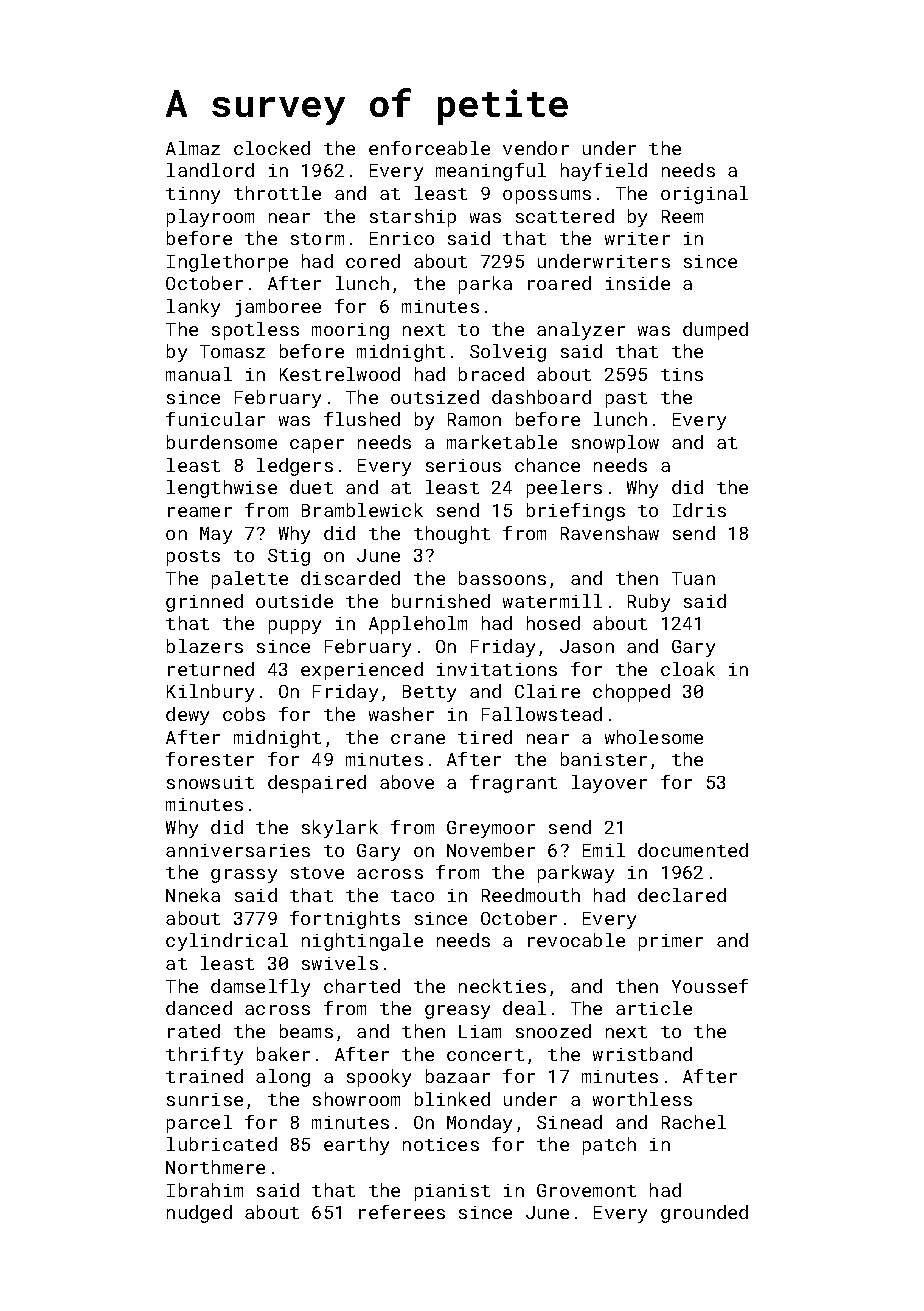 The image size is (924, 1311). What do you see at coordinates (278, 308) in the document?
I see `jamboree` at bounding box center [278, 308].
